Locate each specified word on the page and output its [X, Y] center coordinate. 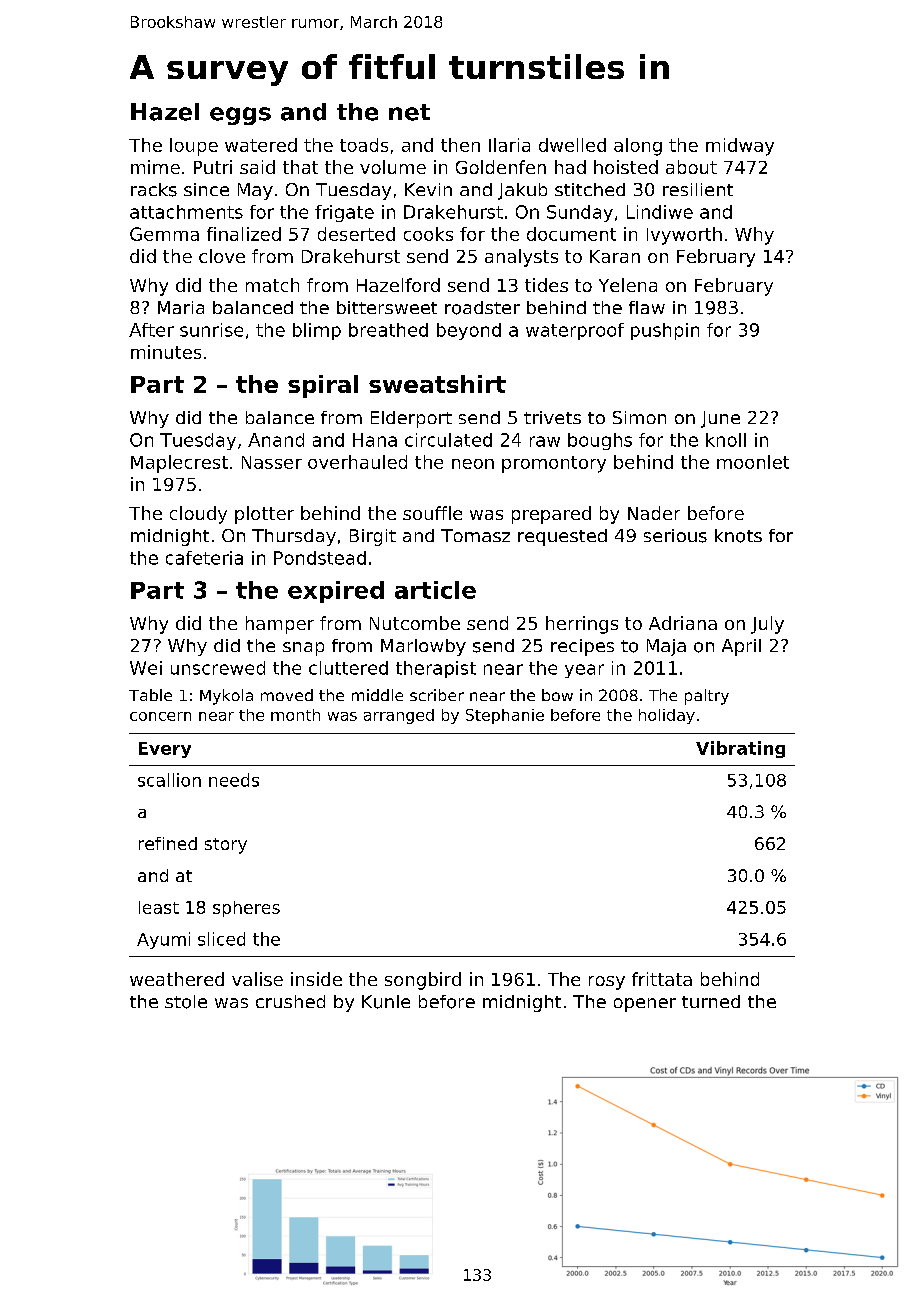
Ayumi [163, 940]
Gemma [164, 234]
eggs [240, 116]
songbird [423, 981]
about [691, 167]
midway [740, 147]
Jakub [522, 191]
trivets [552, 417]
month [295, 715]
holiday [667, 716]
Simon [639, 417]
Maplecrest [179, 464]
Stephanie [505, 716]
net [409, 112]
